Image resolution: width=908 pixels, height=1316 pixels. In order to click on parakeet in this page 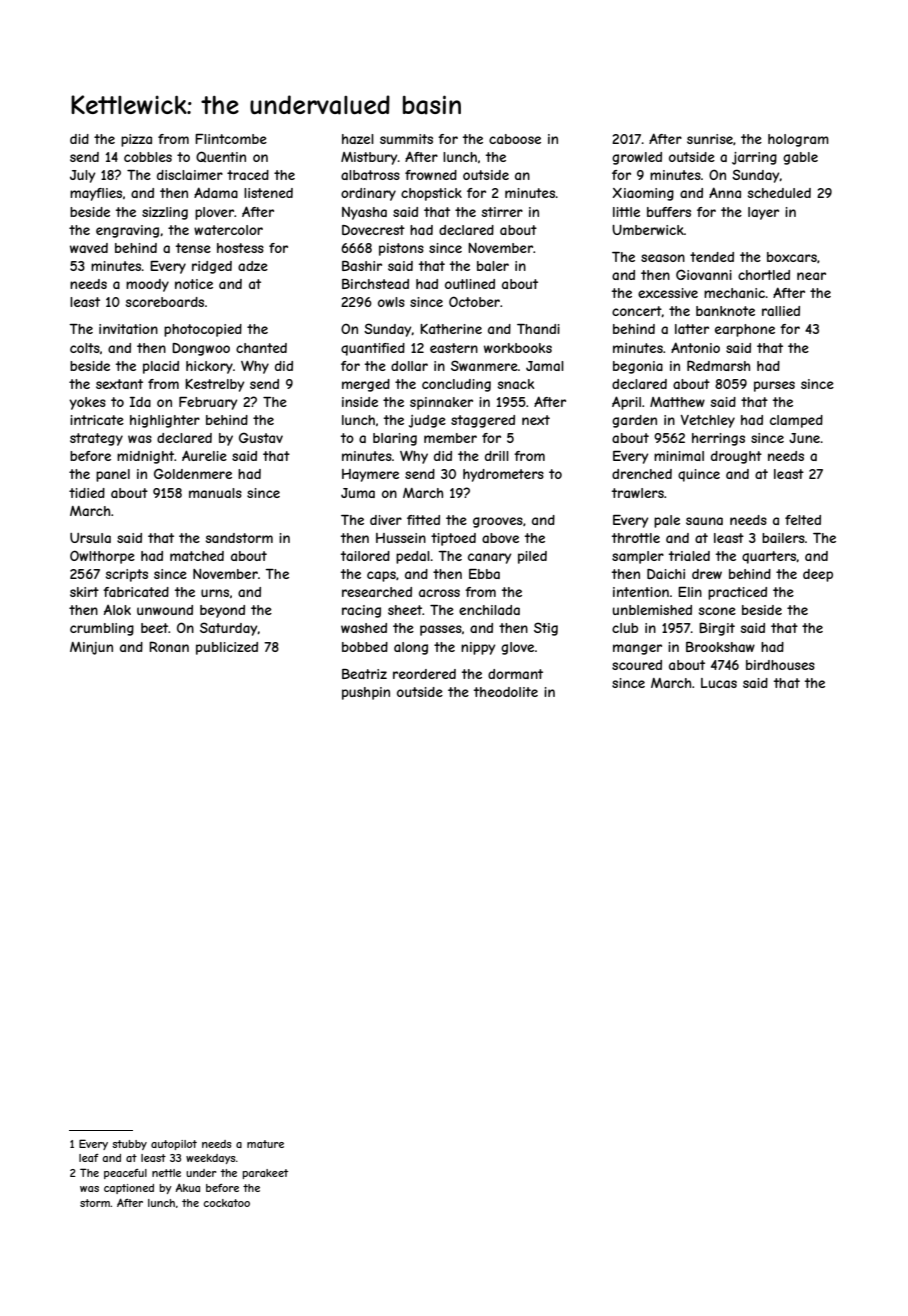, I will do `click(265, 1174)`.
